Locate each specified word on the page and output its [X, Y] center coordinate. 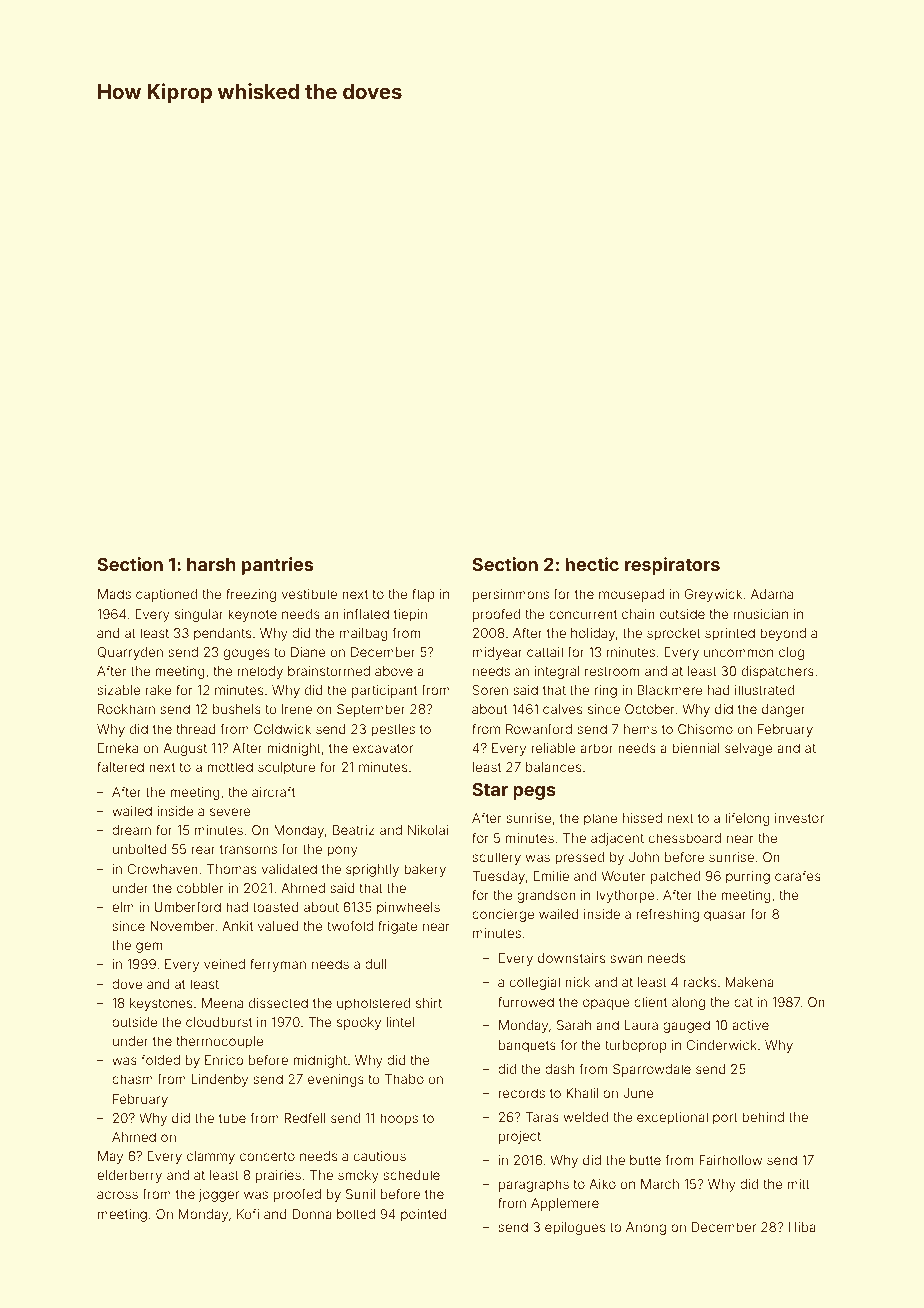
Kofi [248, 1213]
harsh [211, 564]
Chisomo [705, 729]
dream [131, 830]
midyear [497, 653]
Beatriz [354, 830]
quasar [725, 916]
